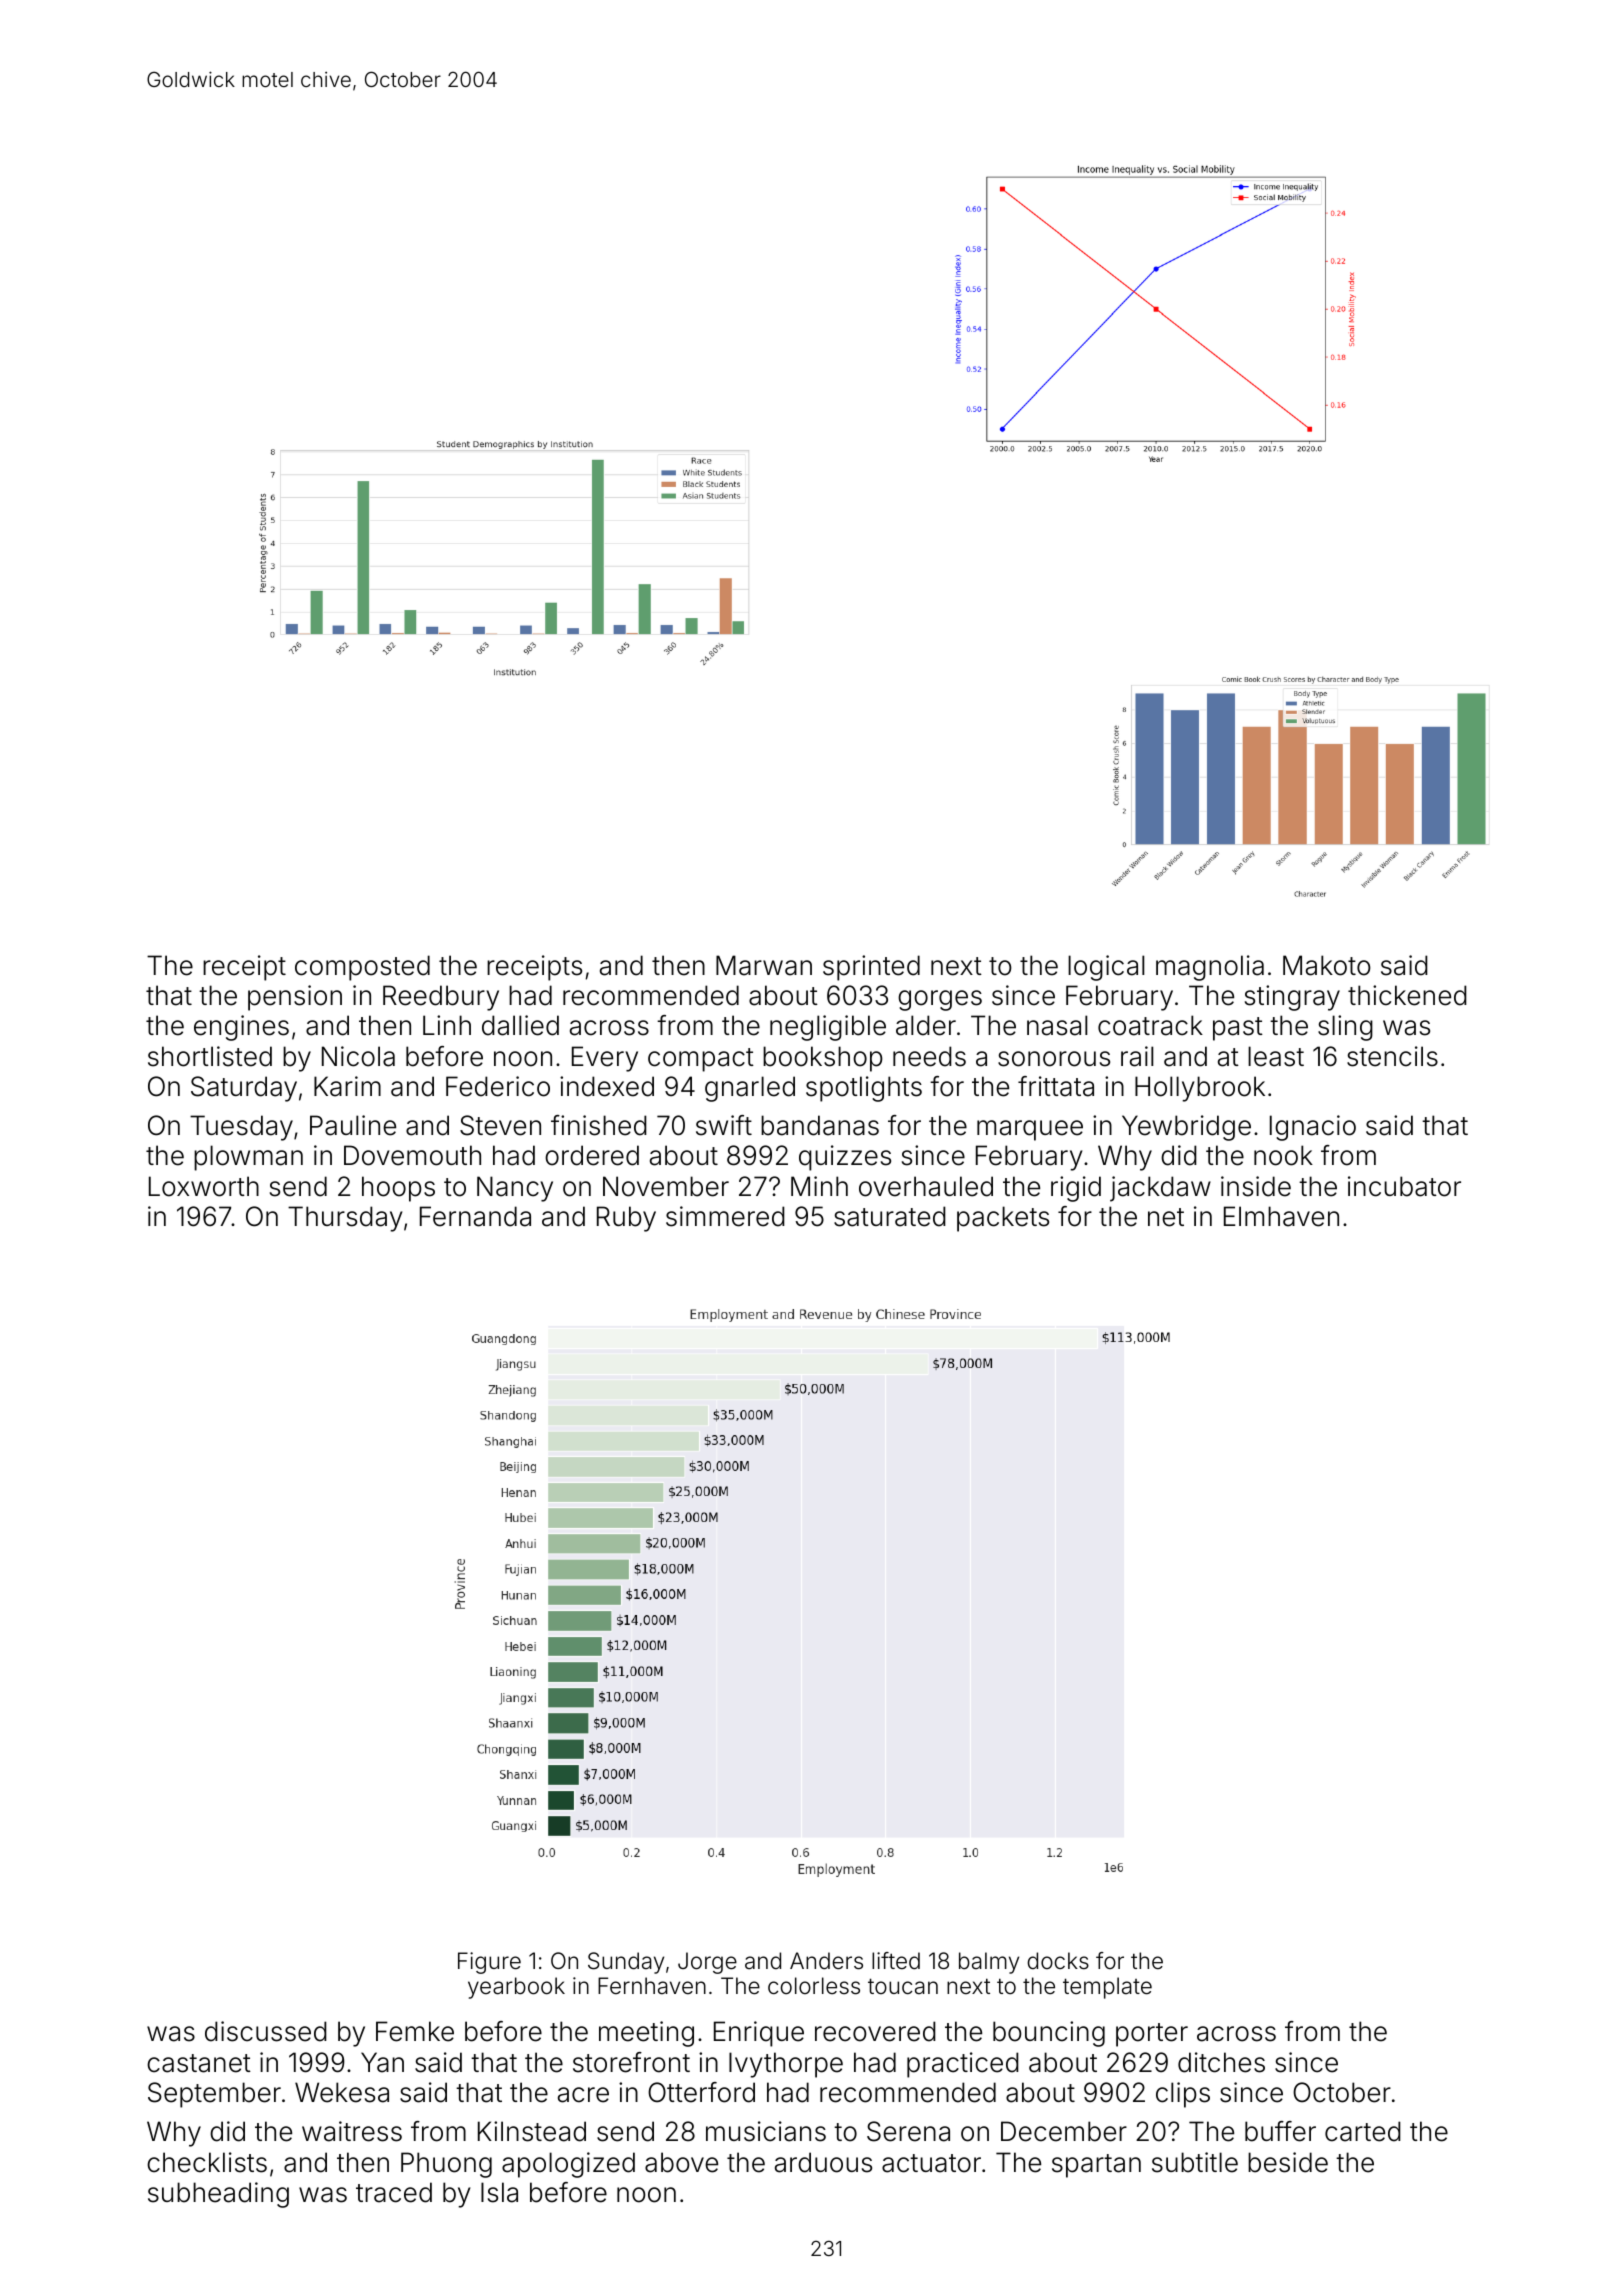  What do you see at coordinates (1407, 995) in the page?
I see `thickened` at bounding box center [1407, 995].
